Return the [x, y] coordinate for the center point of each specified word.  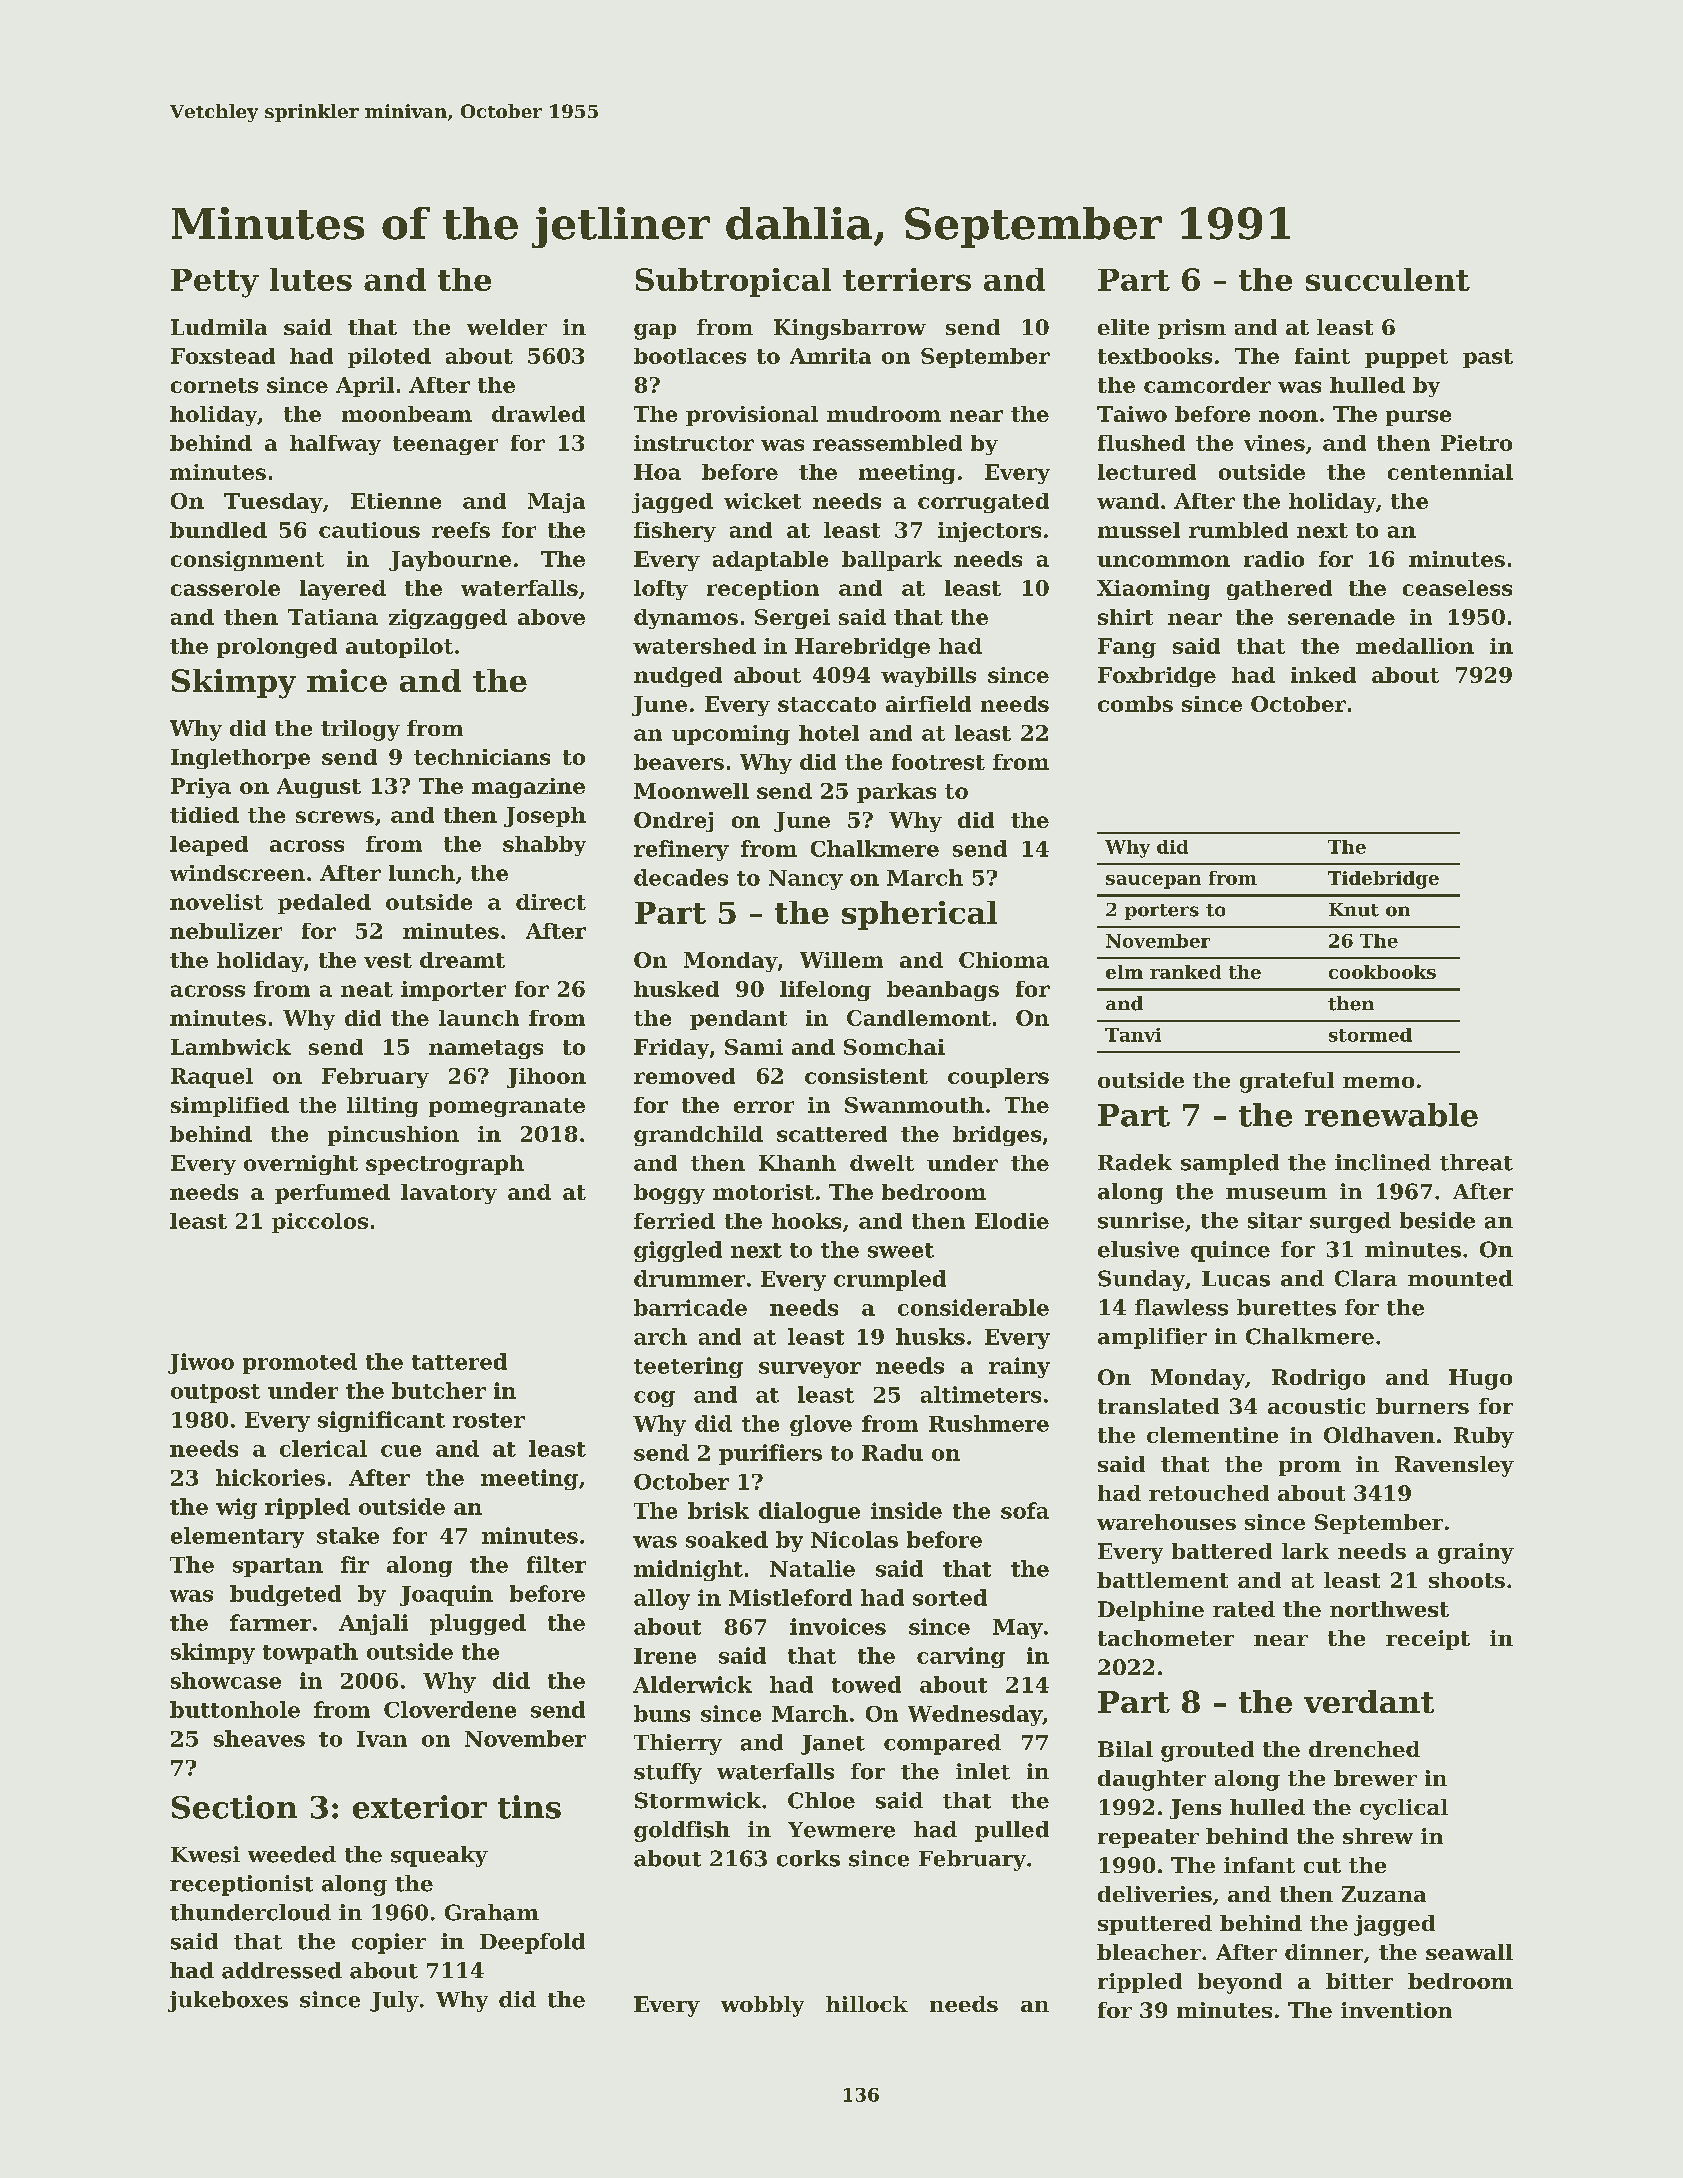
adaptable [770, 561]
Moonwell [691, 791]
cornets [214, 385]
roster [489, 1420]
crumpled [890, 1280]
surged [1350, 1222]
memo [1378, 1082]
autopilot [399, 648]
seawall [1469, 1952]
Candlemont [919, 1018]
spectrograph [445, 1165]
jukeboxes [228, 2001]
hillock [867, 2004]
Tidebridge [1383, 880]
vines [1274, 443]
